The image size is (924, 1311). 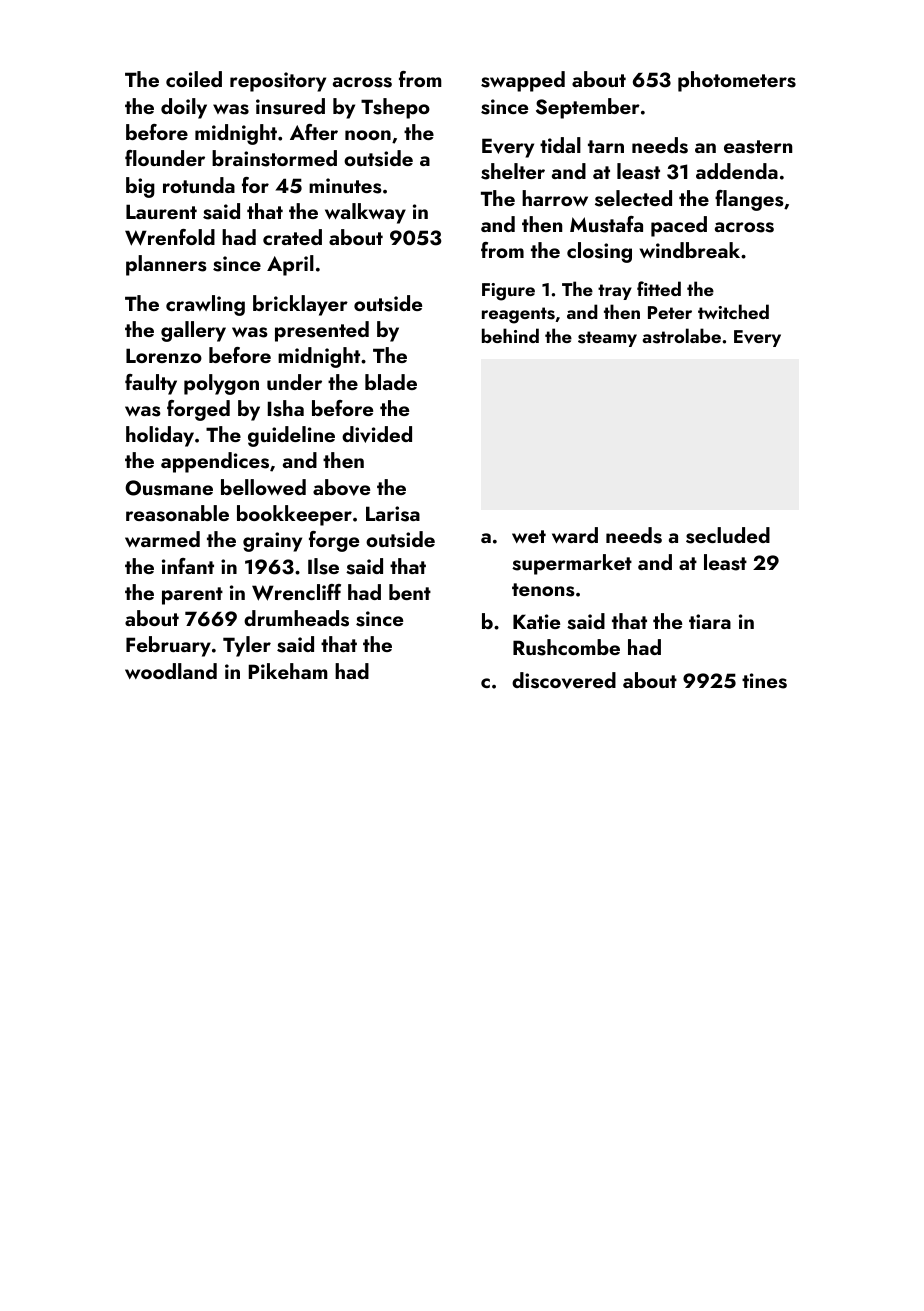 What do you see at coordinates (377, 434) in the screenshot?
I see `divided` at bounding box center [377, 434].
